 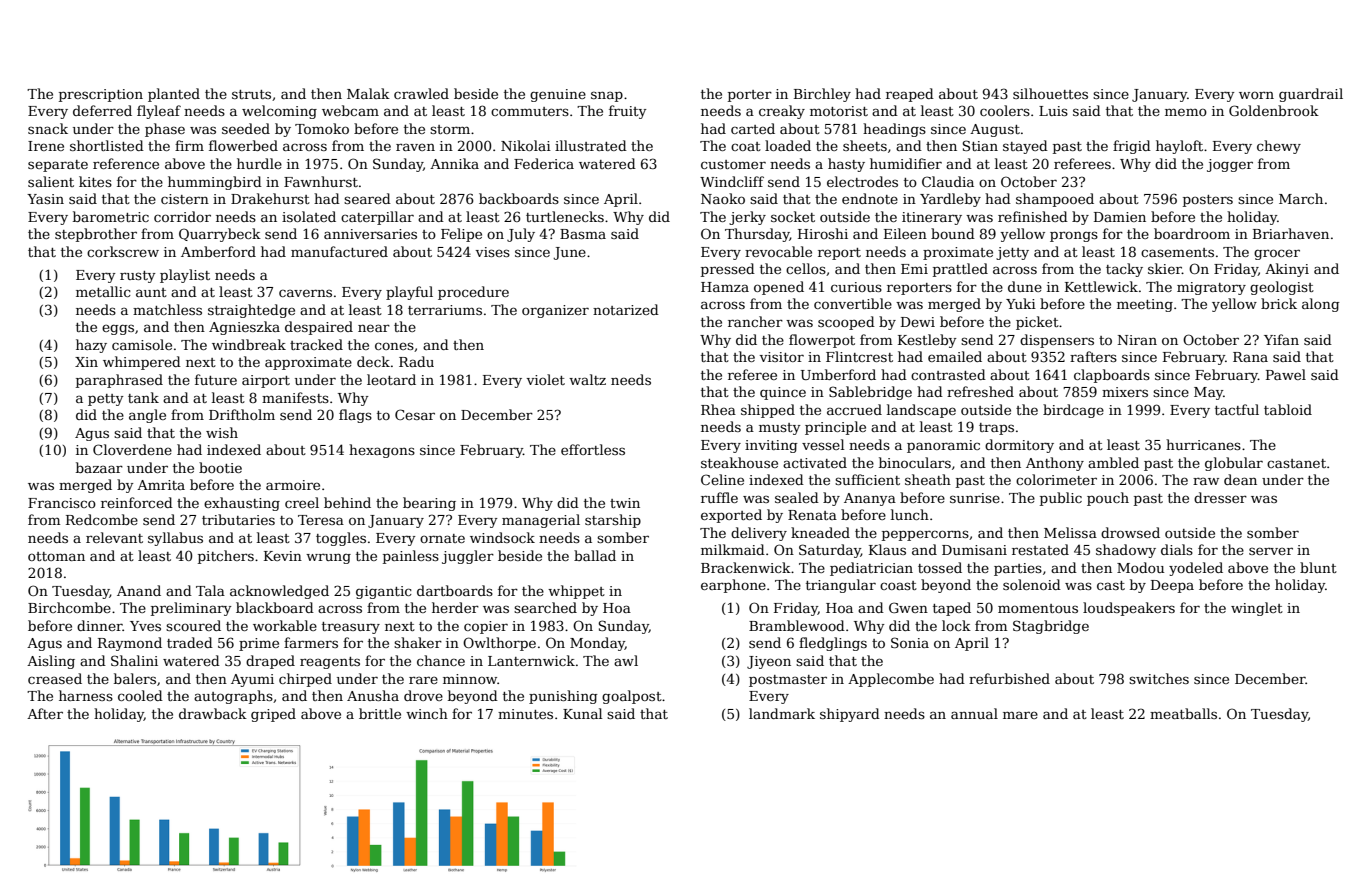 I want to click on workable, so click(x=285, y=625).
